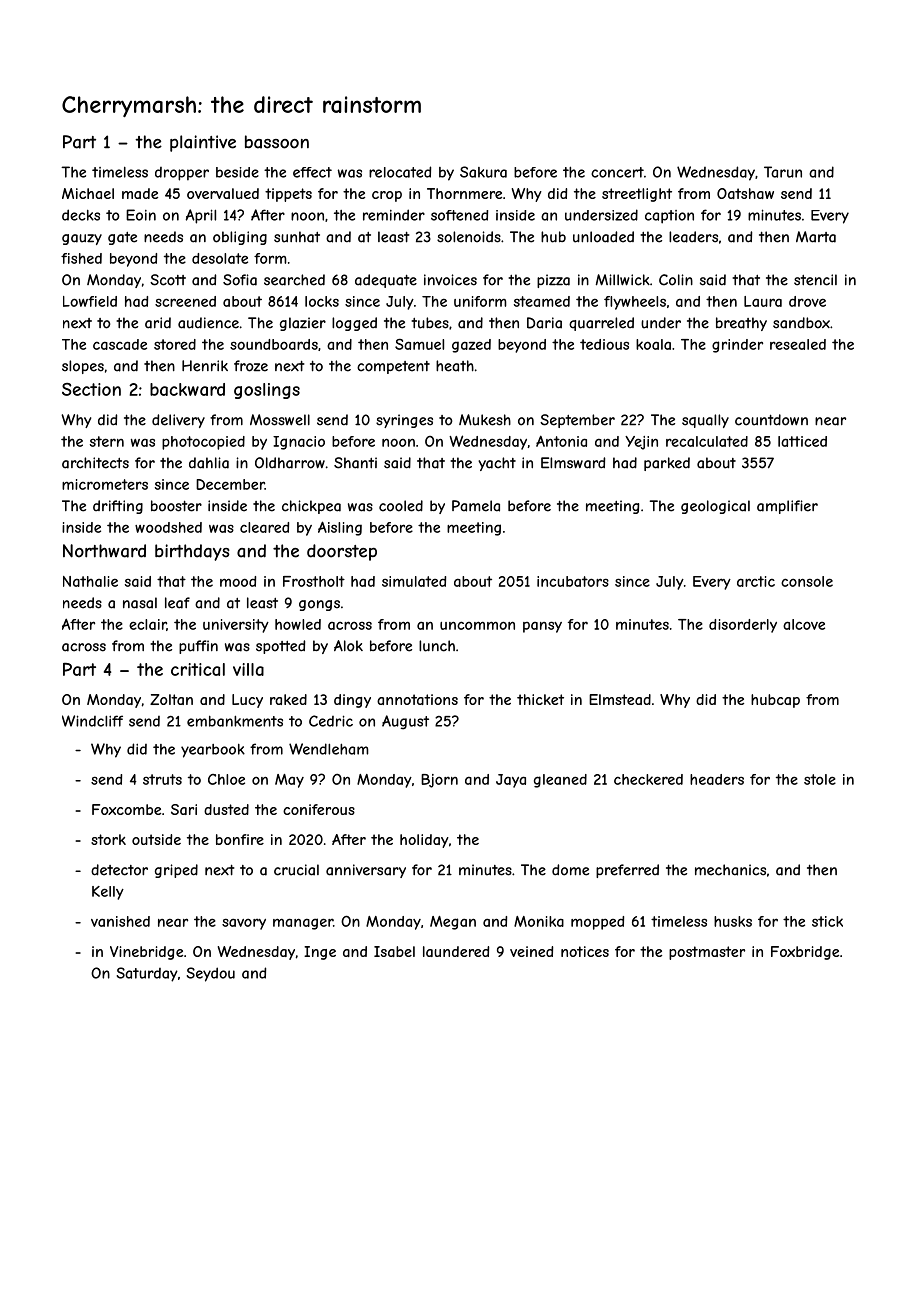 The width and height of the document is (924, 1308). I want to click on Henrik, so click(205, 366).
